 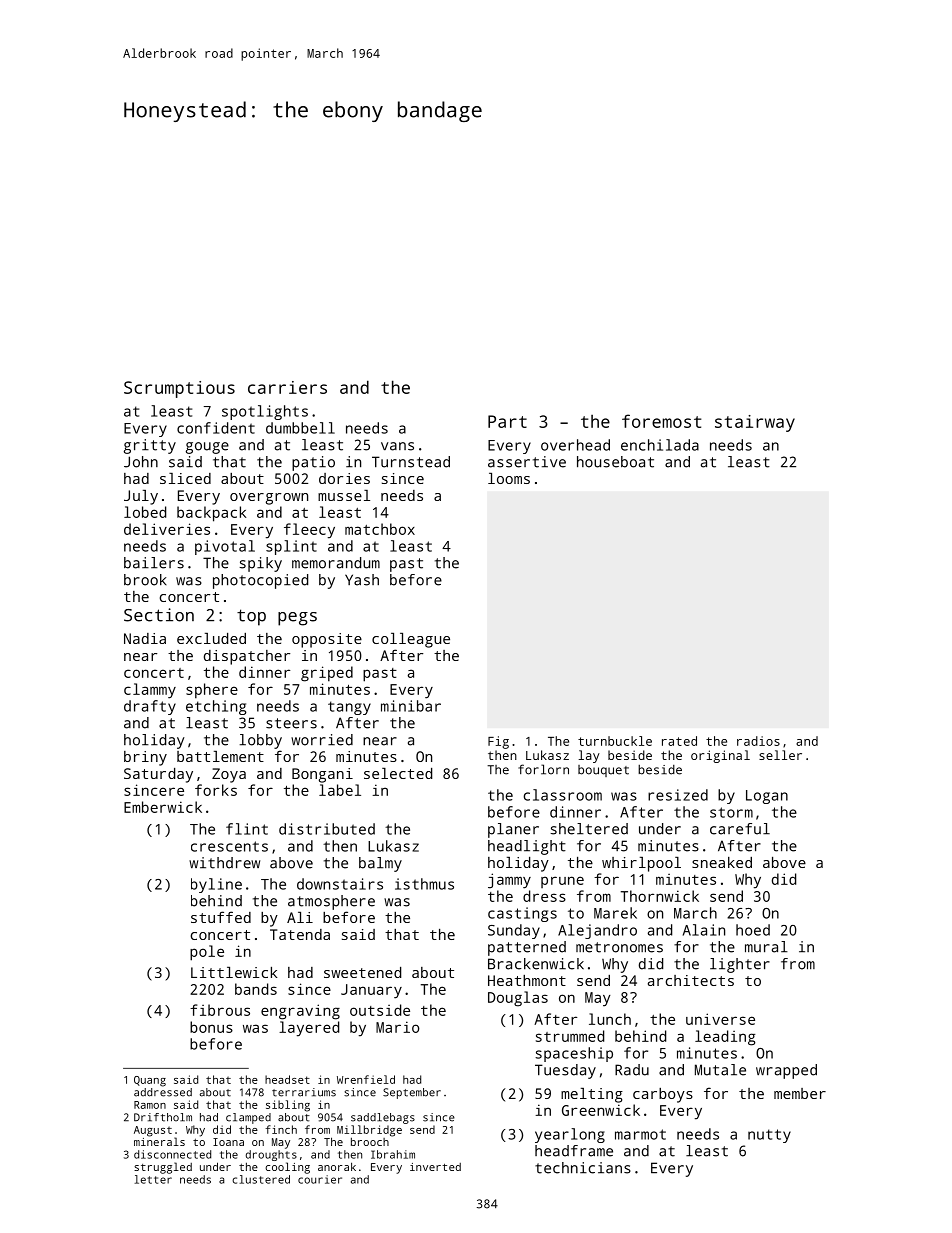 I want to click on Fig, so click(x=498, y=742).
